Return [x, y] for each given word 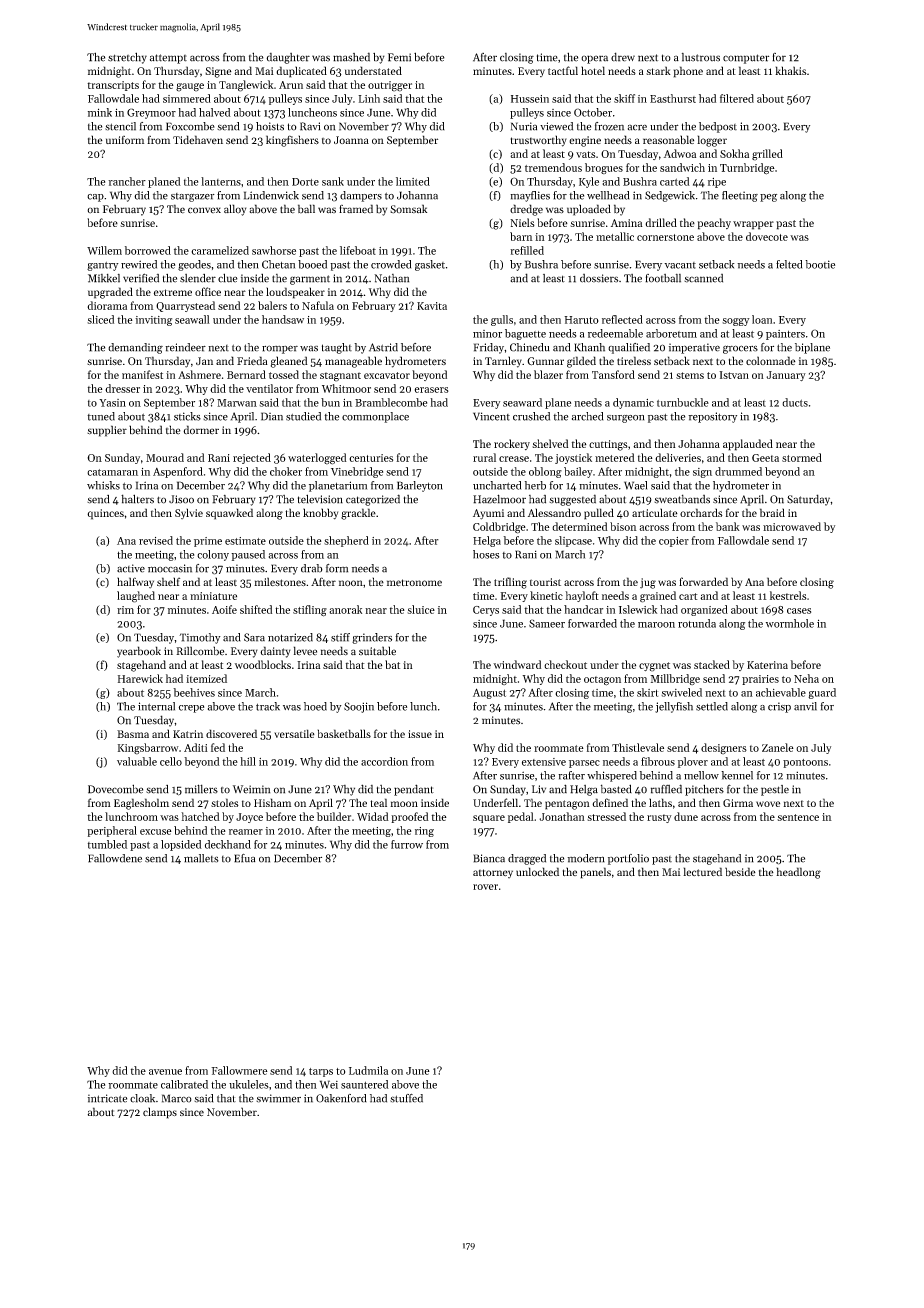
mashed [351, 57]
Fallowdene [115, 858]
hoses [486, 554]
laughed [136, 597]
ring [424, 832]
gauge [190, 87]
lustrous [701, 57]
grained [658, 597]
